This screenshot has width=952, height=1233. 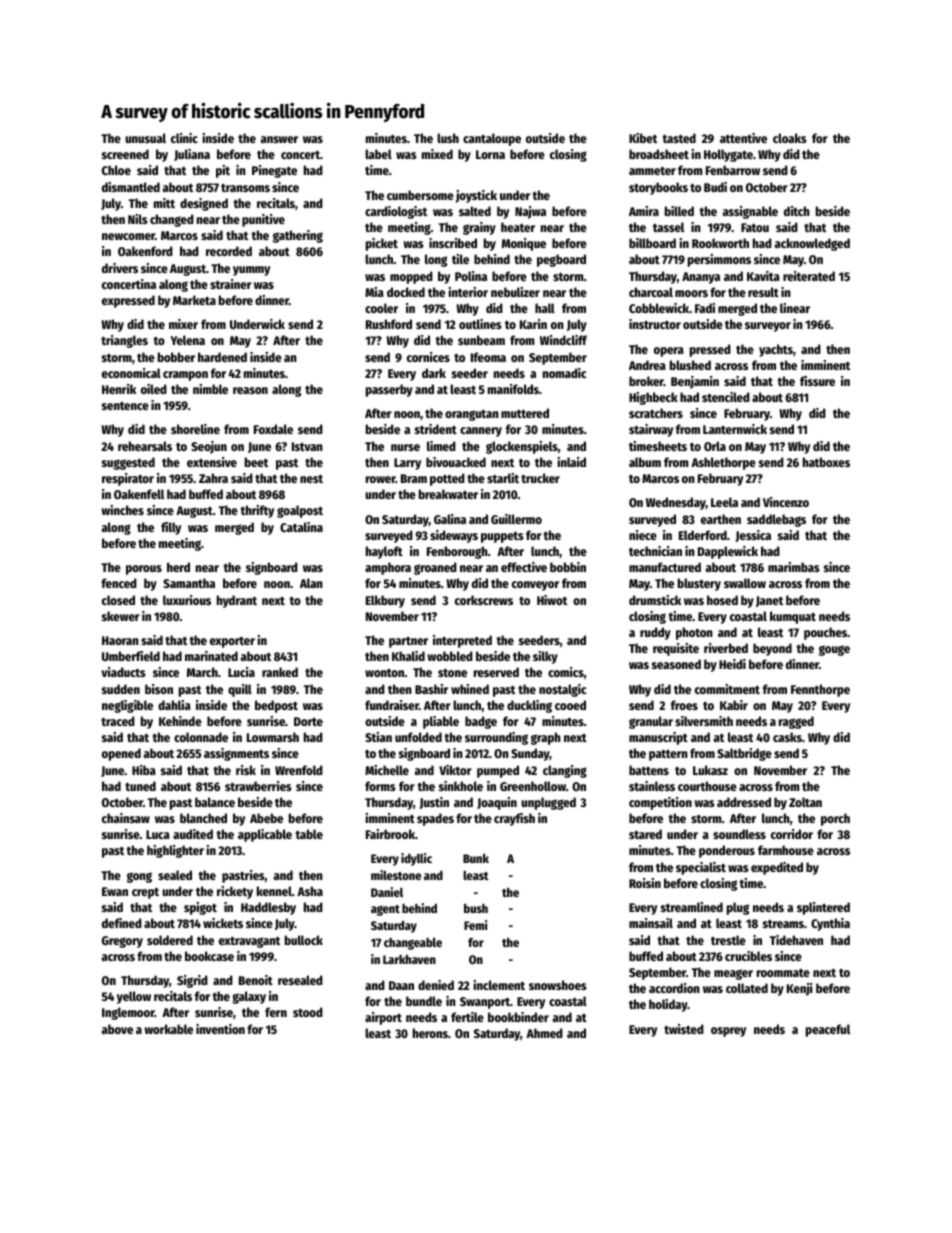 I want to click on potted, so click(x=447, y=479).
